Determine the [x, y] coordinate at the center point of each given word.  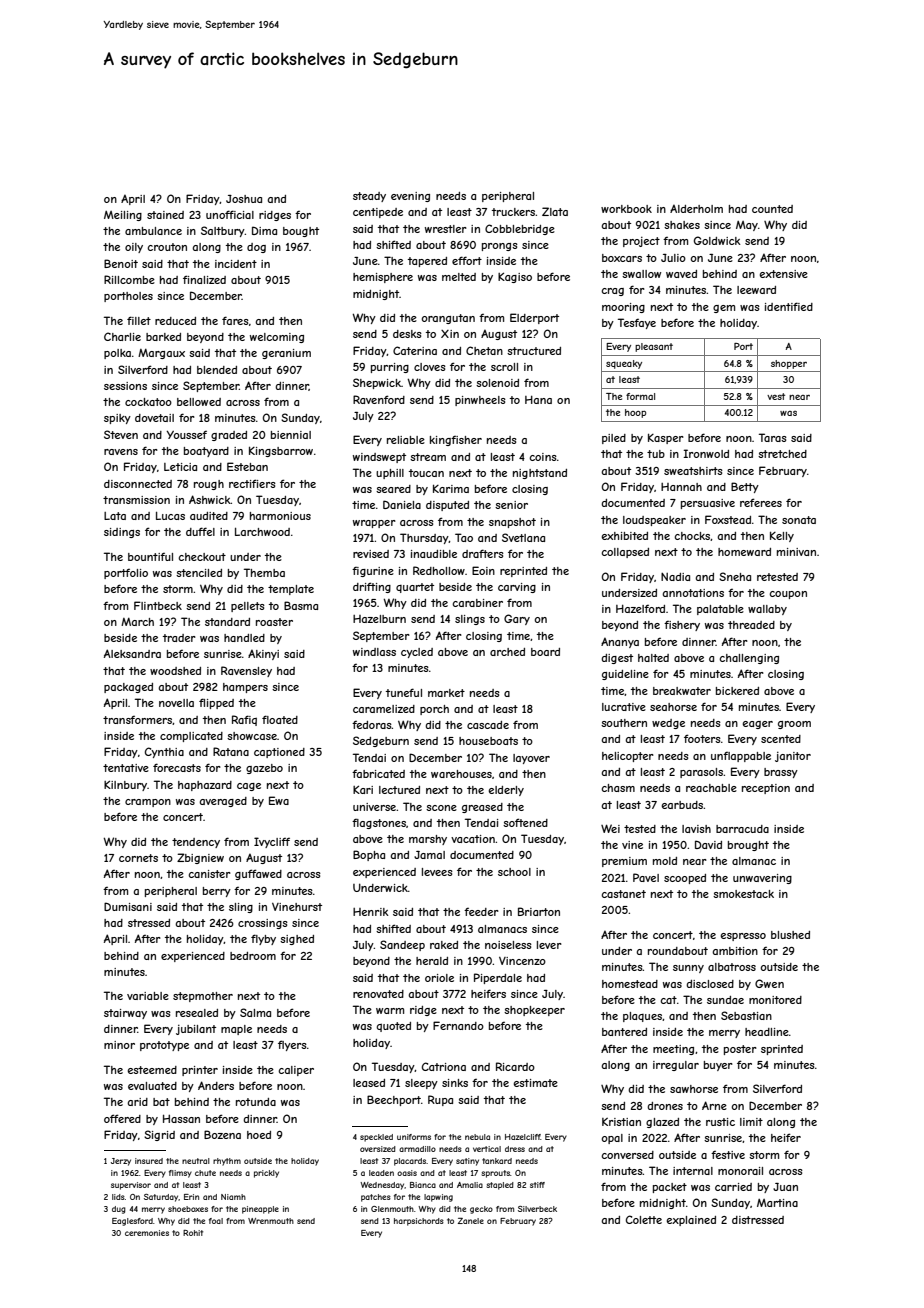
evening [410, 197]
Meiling [123, 216]
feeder [481, 912]
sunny [688, 969]
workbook [626, 209]
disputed [447, 506]
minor [119, 1045]
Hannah [681, 487]
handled [244, 638]
